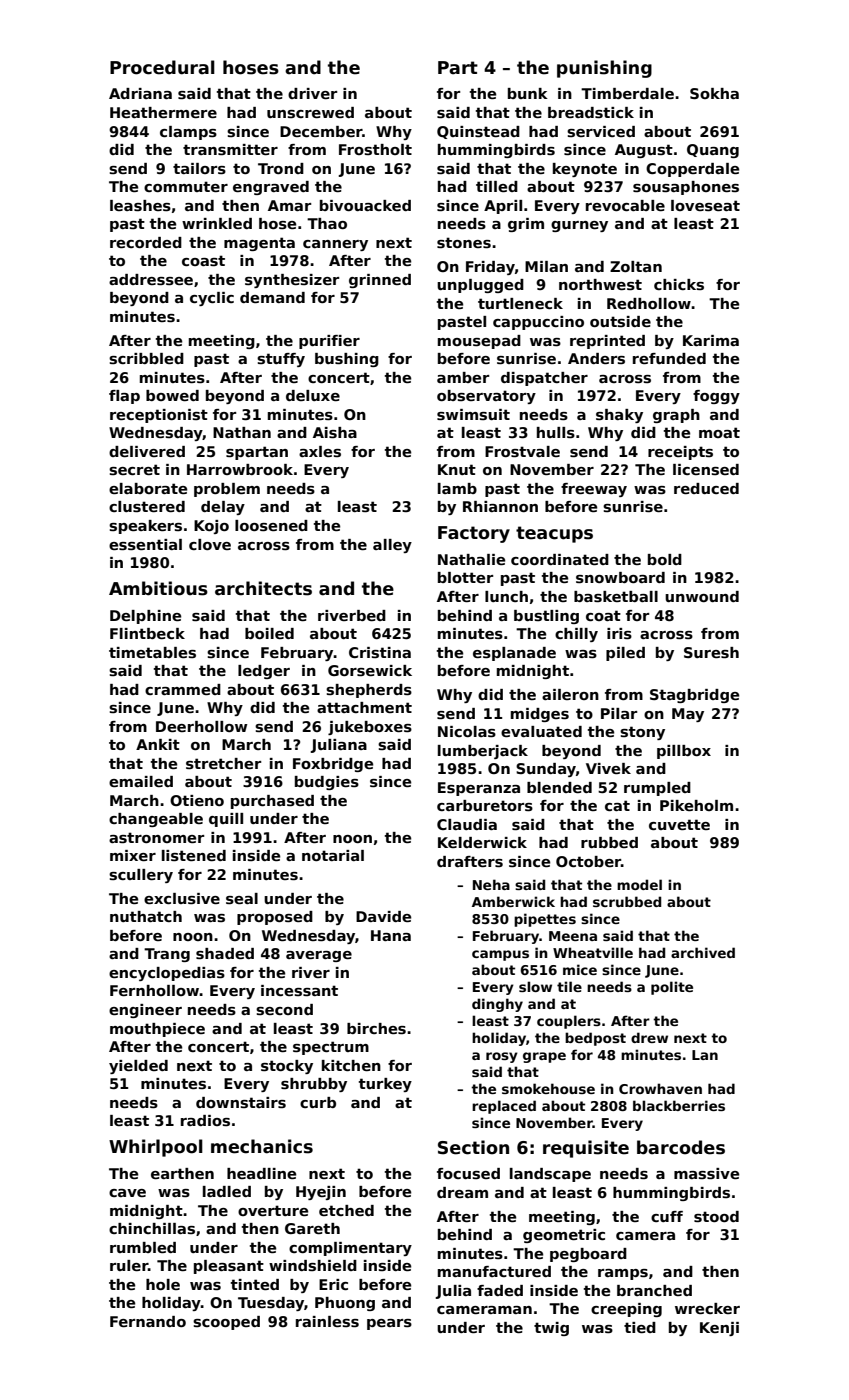  Describe the element at coordinates (375, 149) in the screenshot. I see `Frostholt` at that location.
